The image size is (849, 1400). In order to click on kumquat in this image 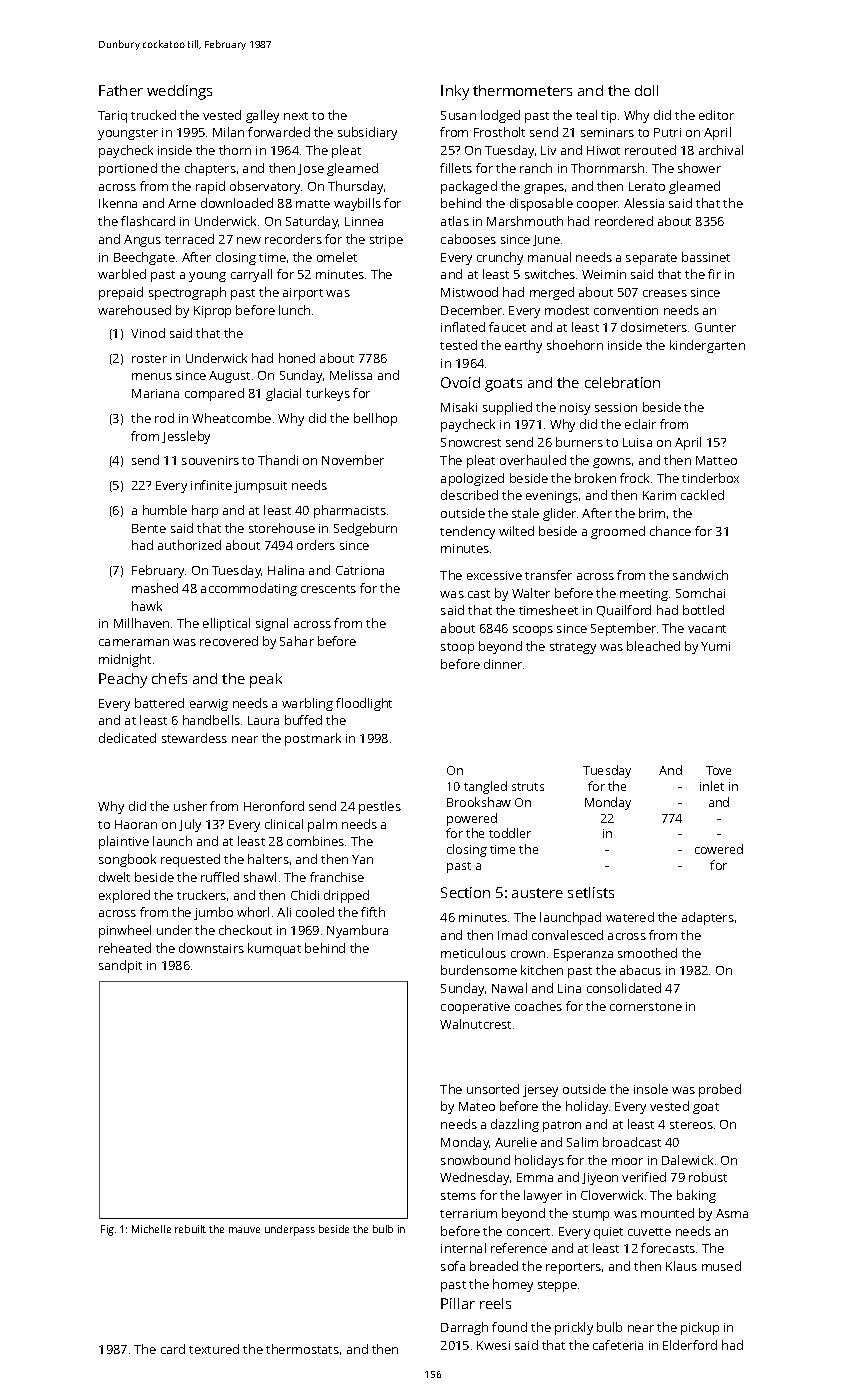, I will do `click(274, 949)`.
